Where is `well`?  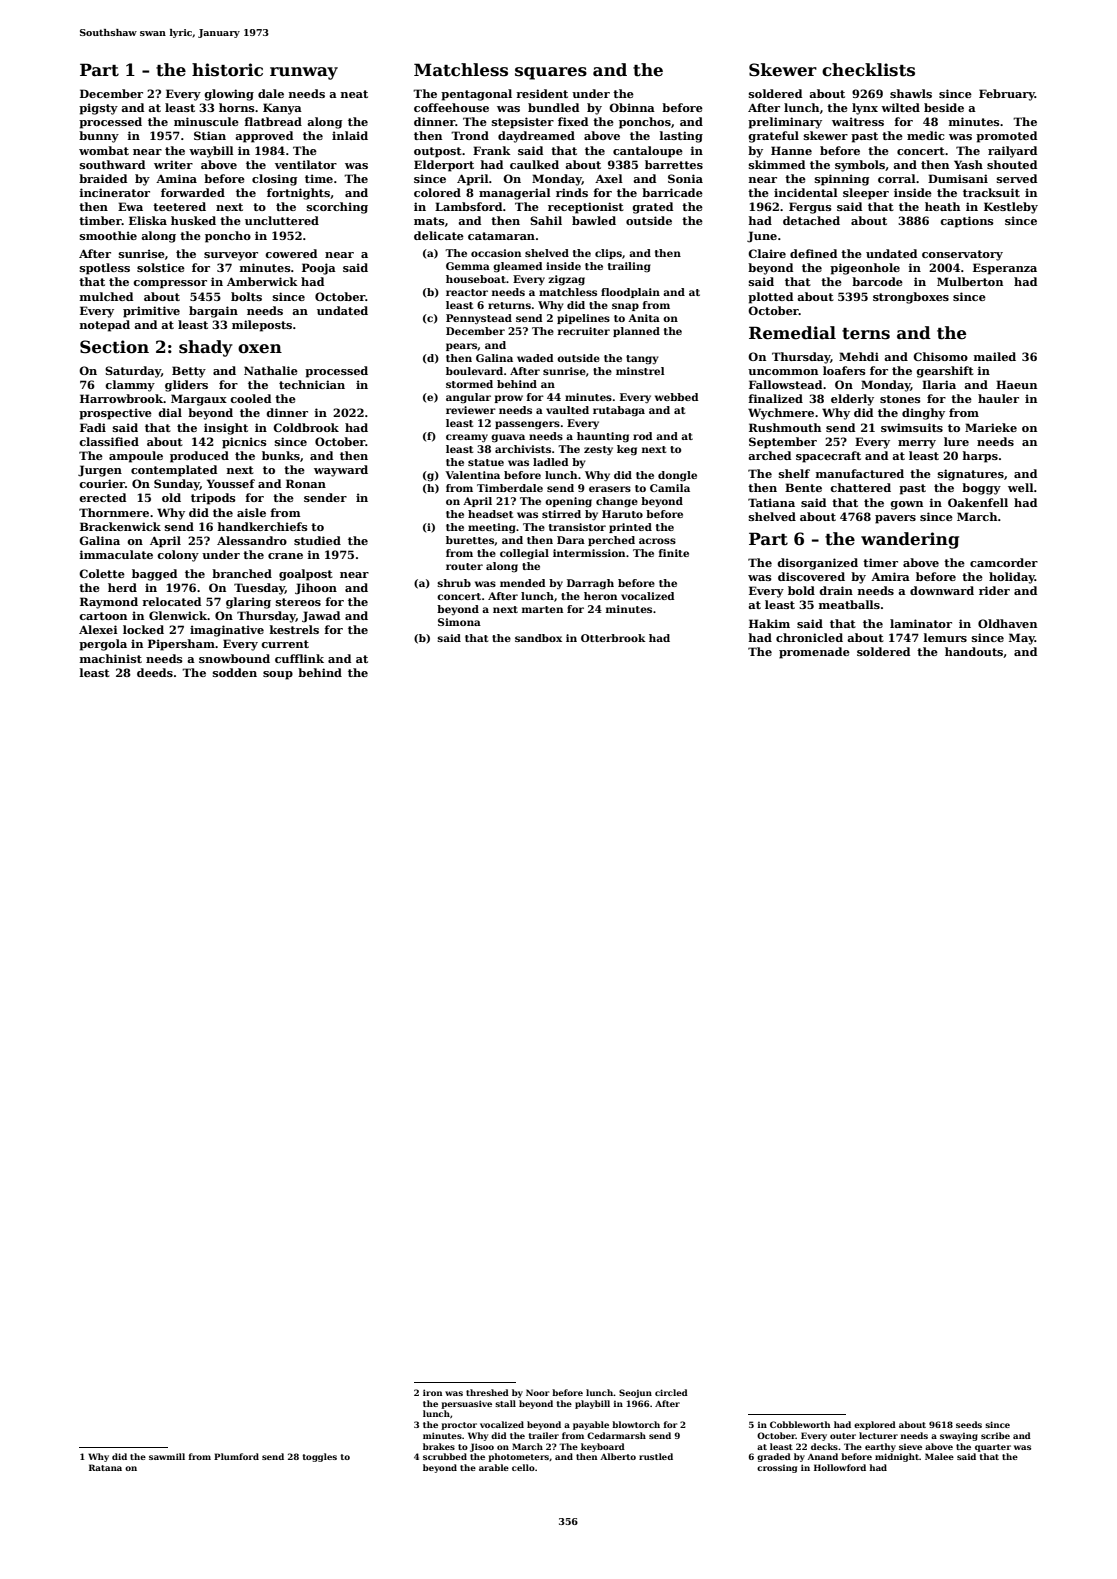 well is located at coordinates (1021, 487).
